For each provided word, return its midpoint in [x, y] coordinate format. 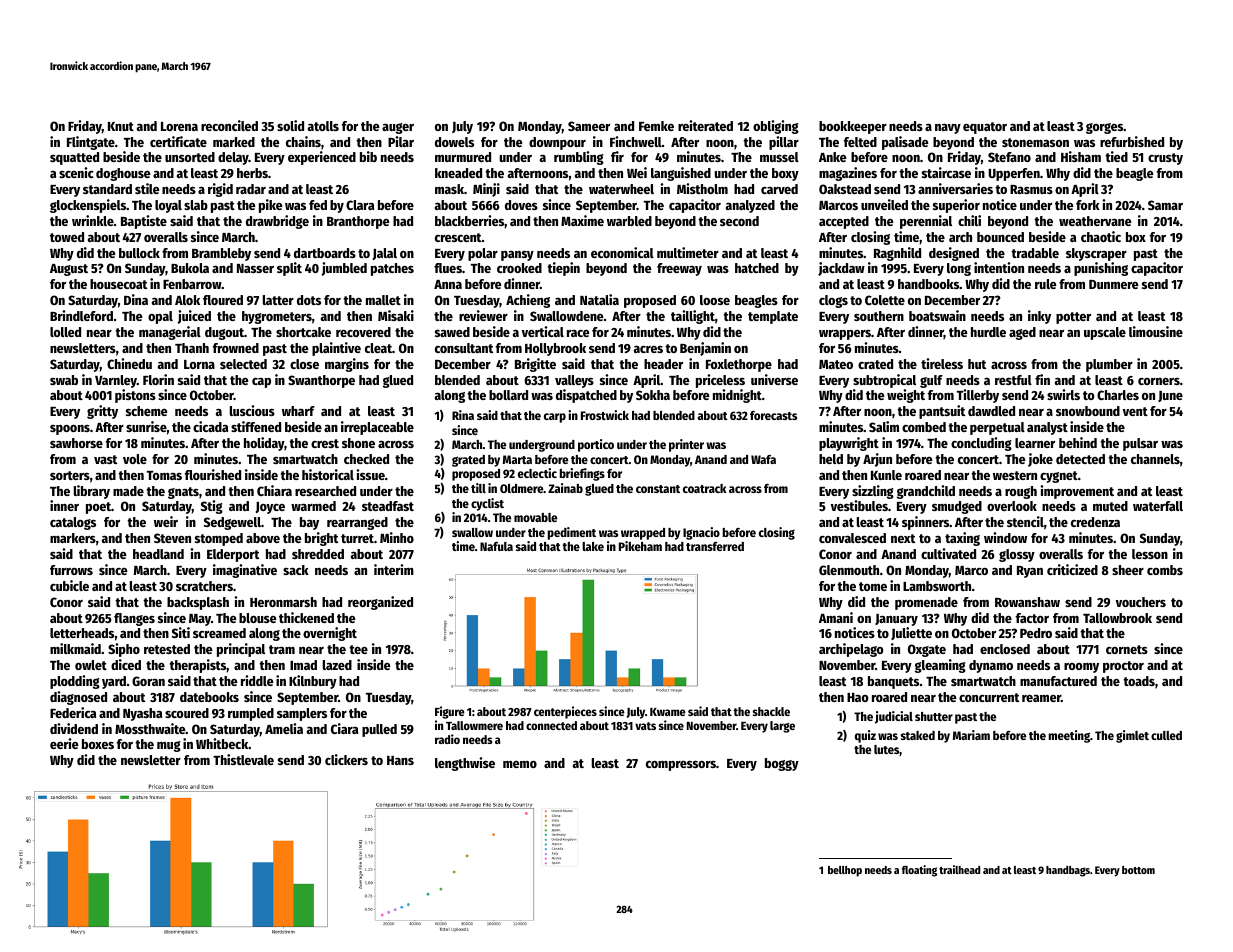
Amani [836, 617]
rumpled [251, 714]
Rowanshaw [1027, 602]
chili [969, 220]
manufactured [1058, 681]
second [739, 221]
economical [622, 252]
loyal [168, 206]
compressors [681, 766]
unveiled [884, 204]
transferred [715, 546]
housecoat [118, 284]
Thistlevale [243, 759]
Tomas [164, 475]
